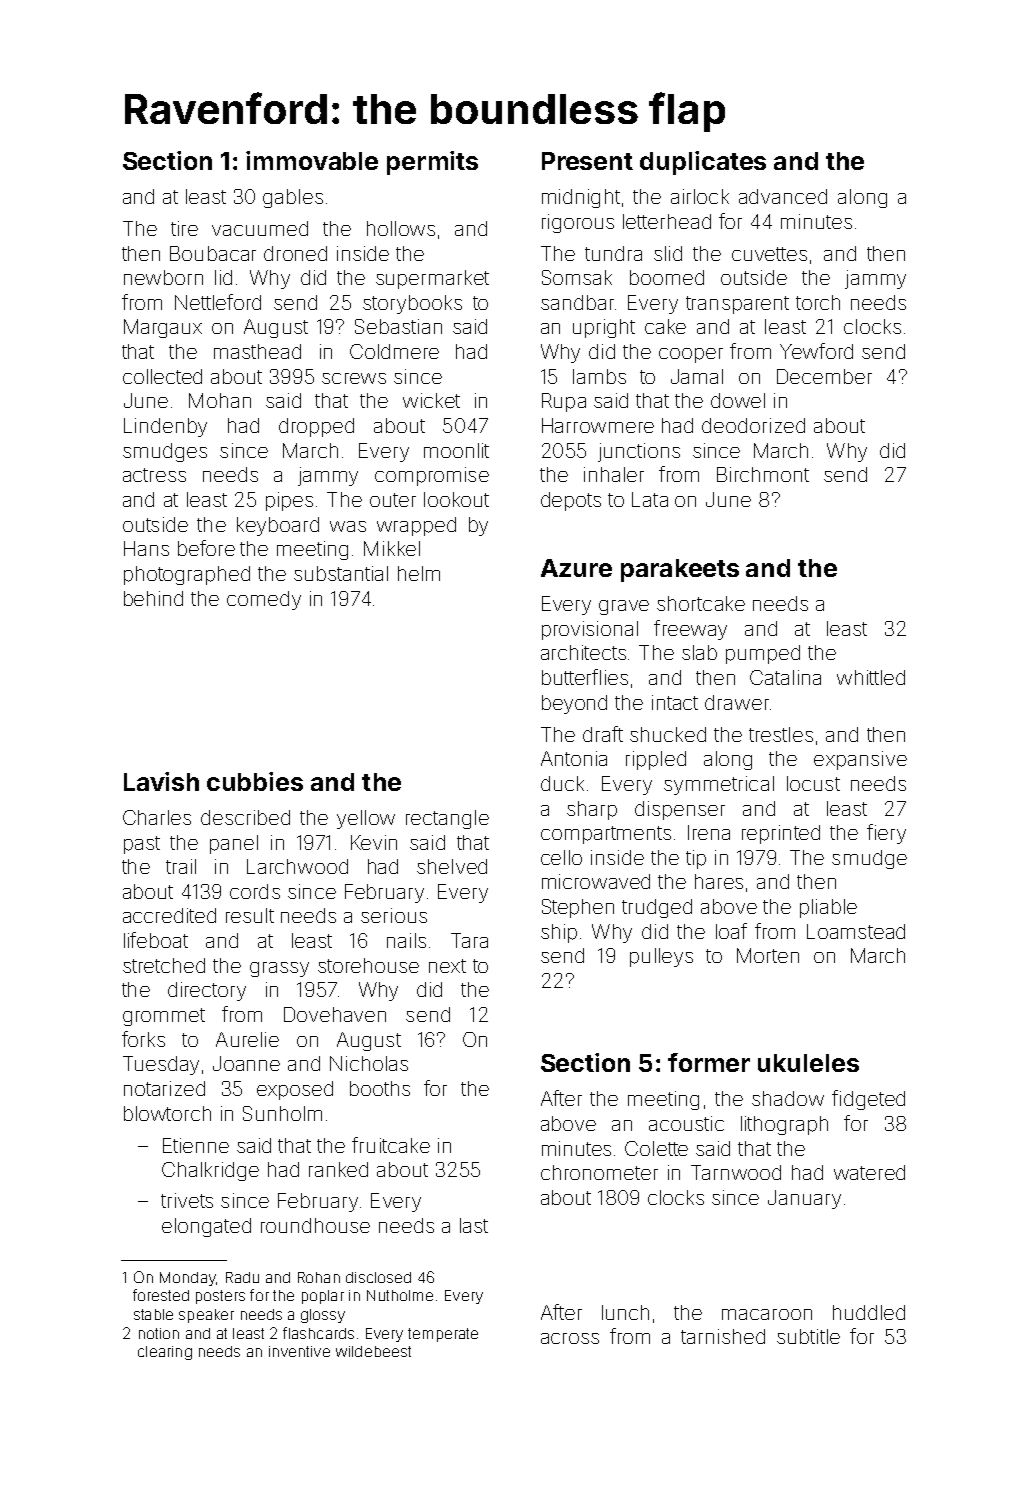 Image resolution: width=1029 pixels, height=1491 pixels. What do you see at coordinates (299, 1351) in the page?
I see `inventive` at bounding box center [299, 1351].
